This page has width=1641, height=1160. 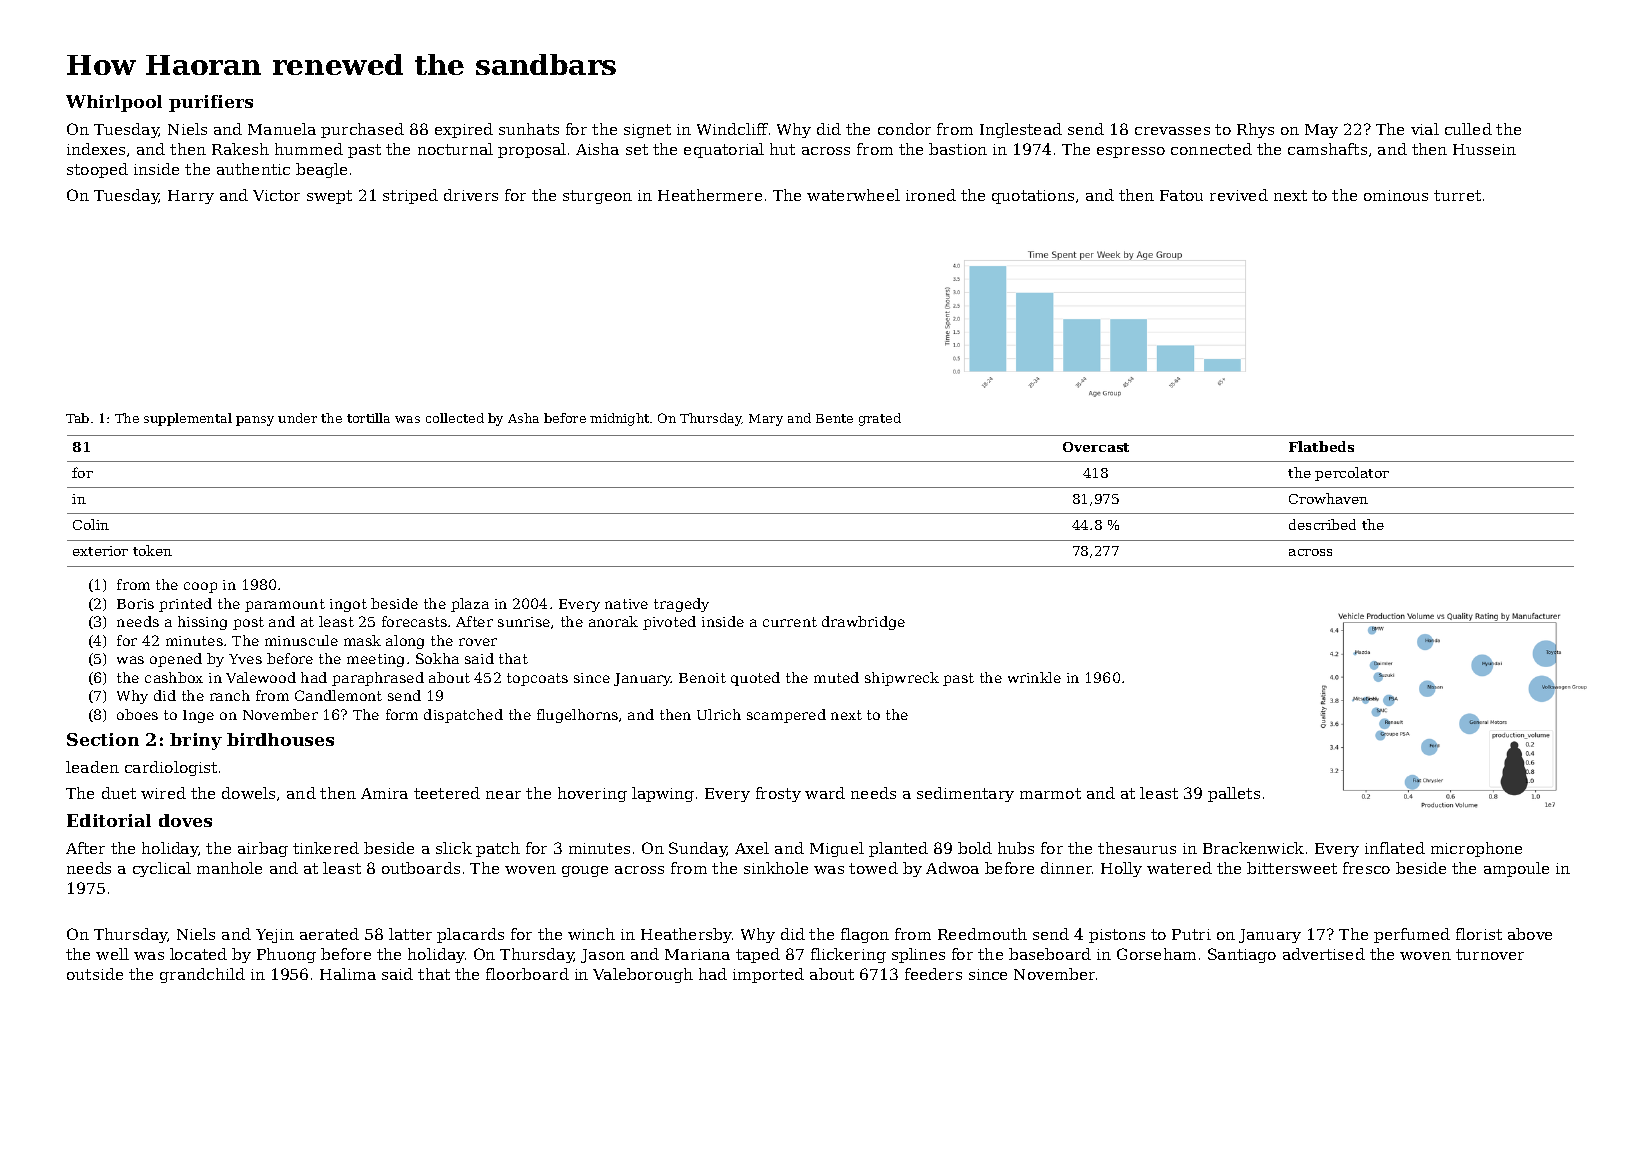 What do you see at coordinates (1096, 447) in the page?
I see `Overcast` at bounding box center [1096, 447].
